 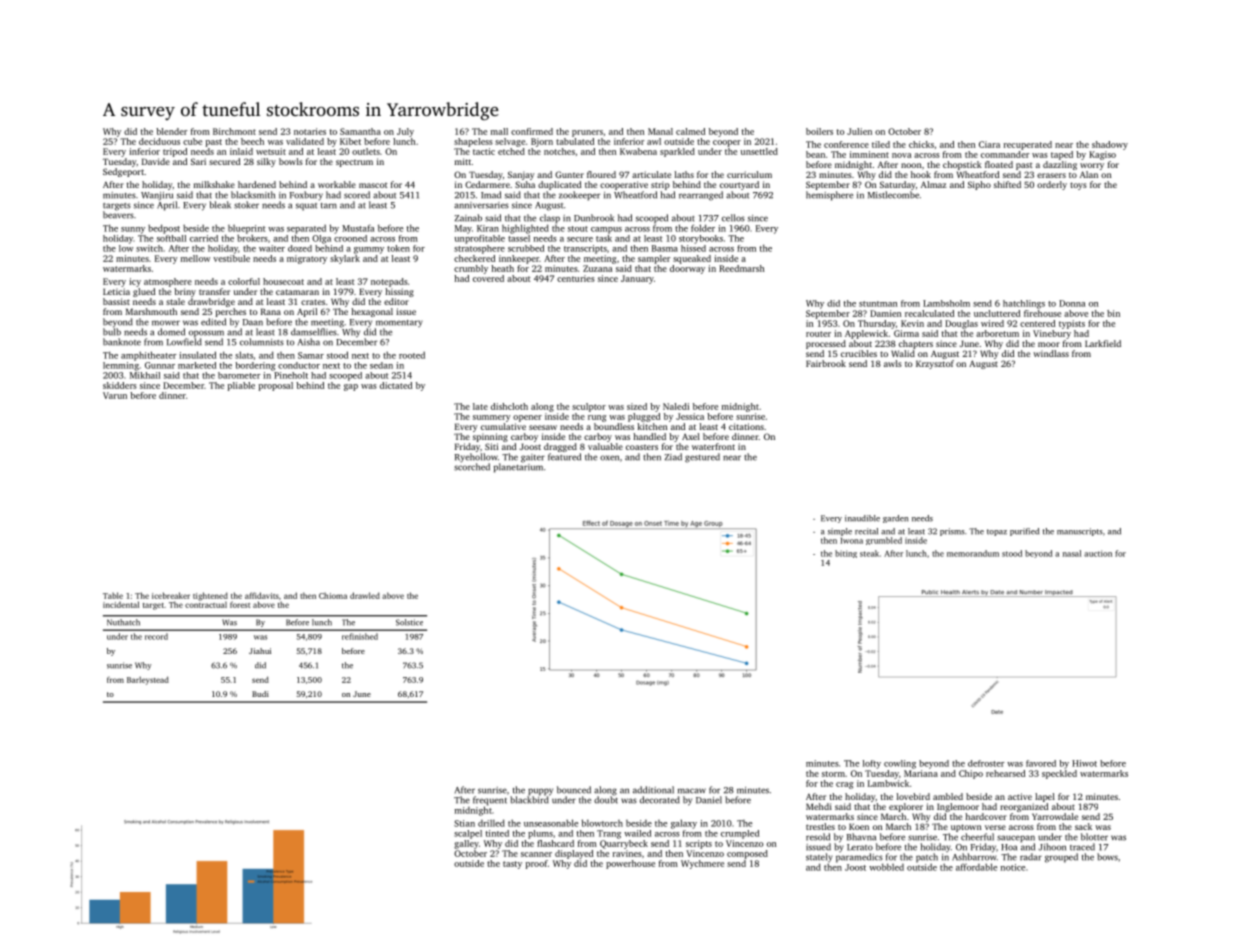 What do you see at coordinates (859, 131) in the screenshot?
I see `Julien` at bounding box center [859, 131].
